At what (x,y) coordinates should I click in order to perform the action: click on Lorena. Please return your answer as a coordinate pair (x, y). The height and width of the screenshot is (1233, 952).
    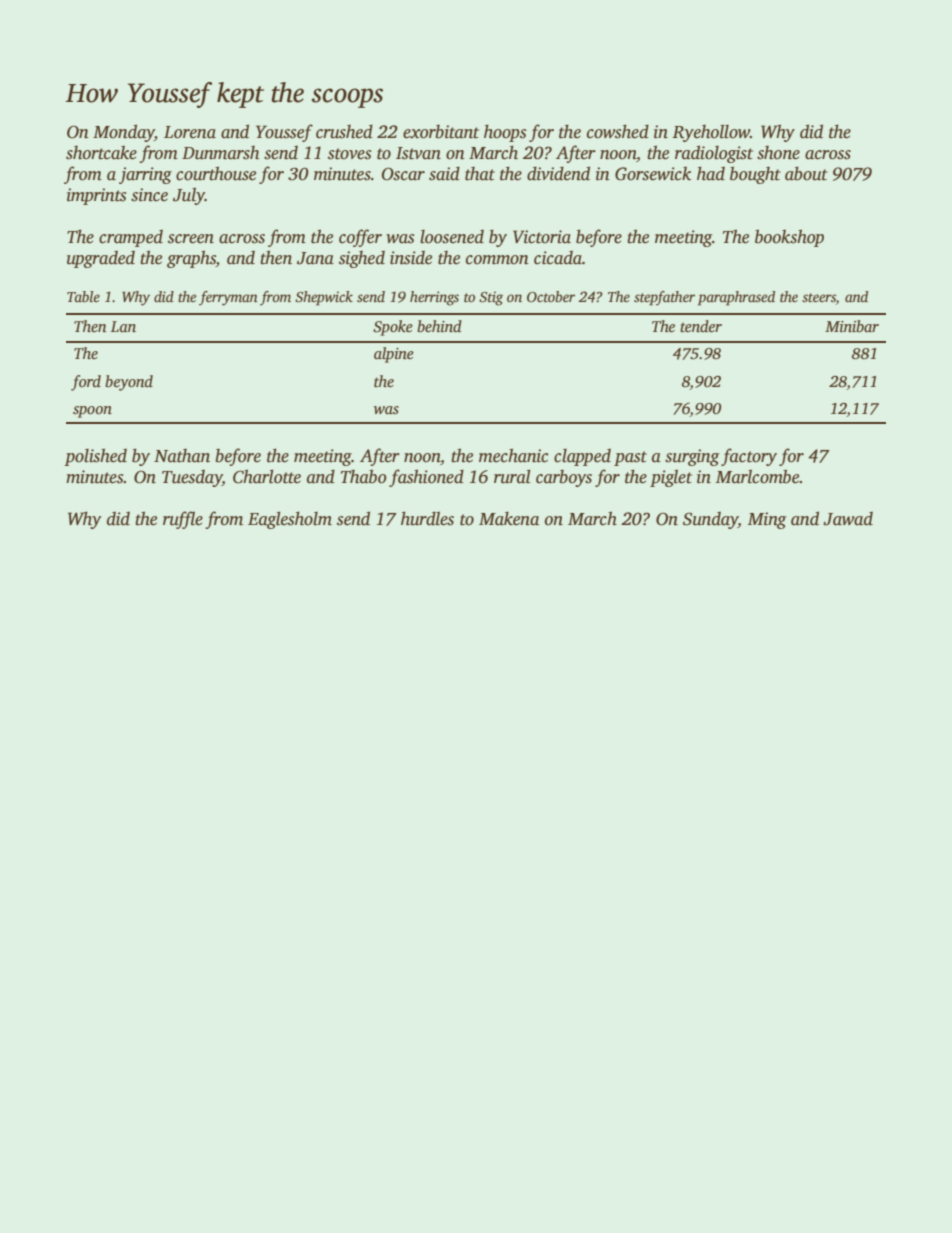
    Looking at the image, I should click on (190, 132).
